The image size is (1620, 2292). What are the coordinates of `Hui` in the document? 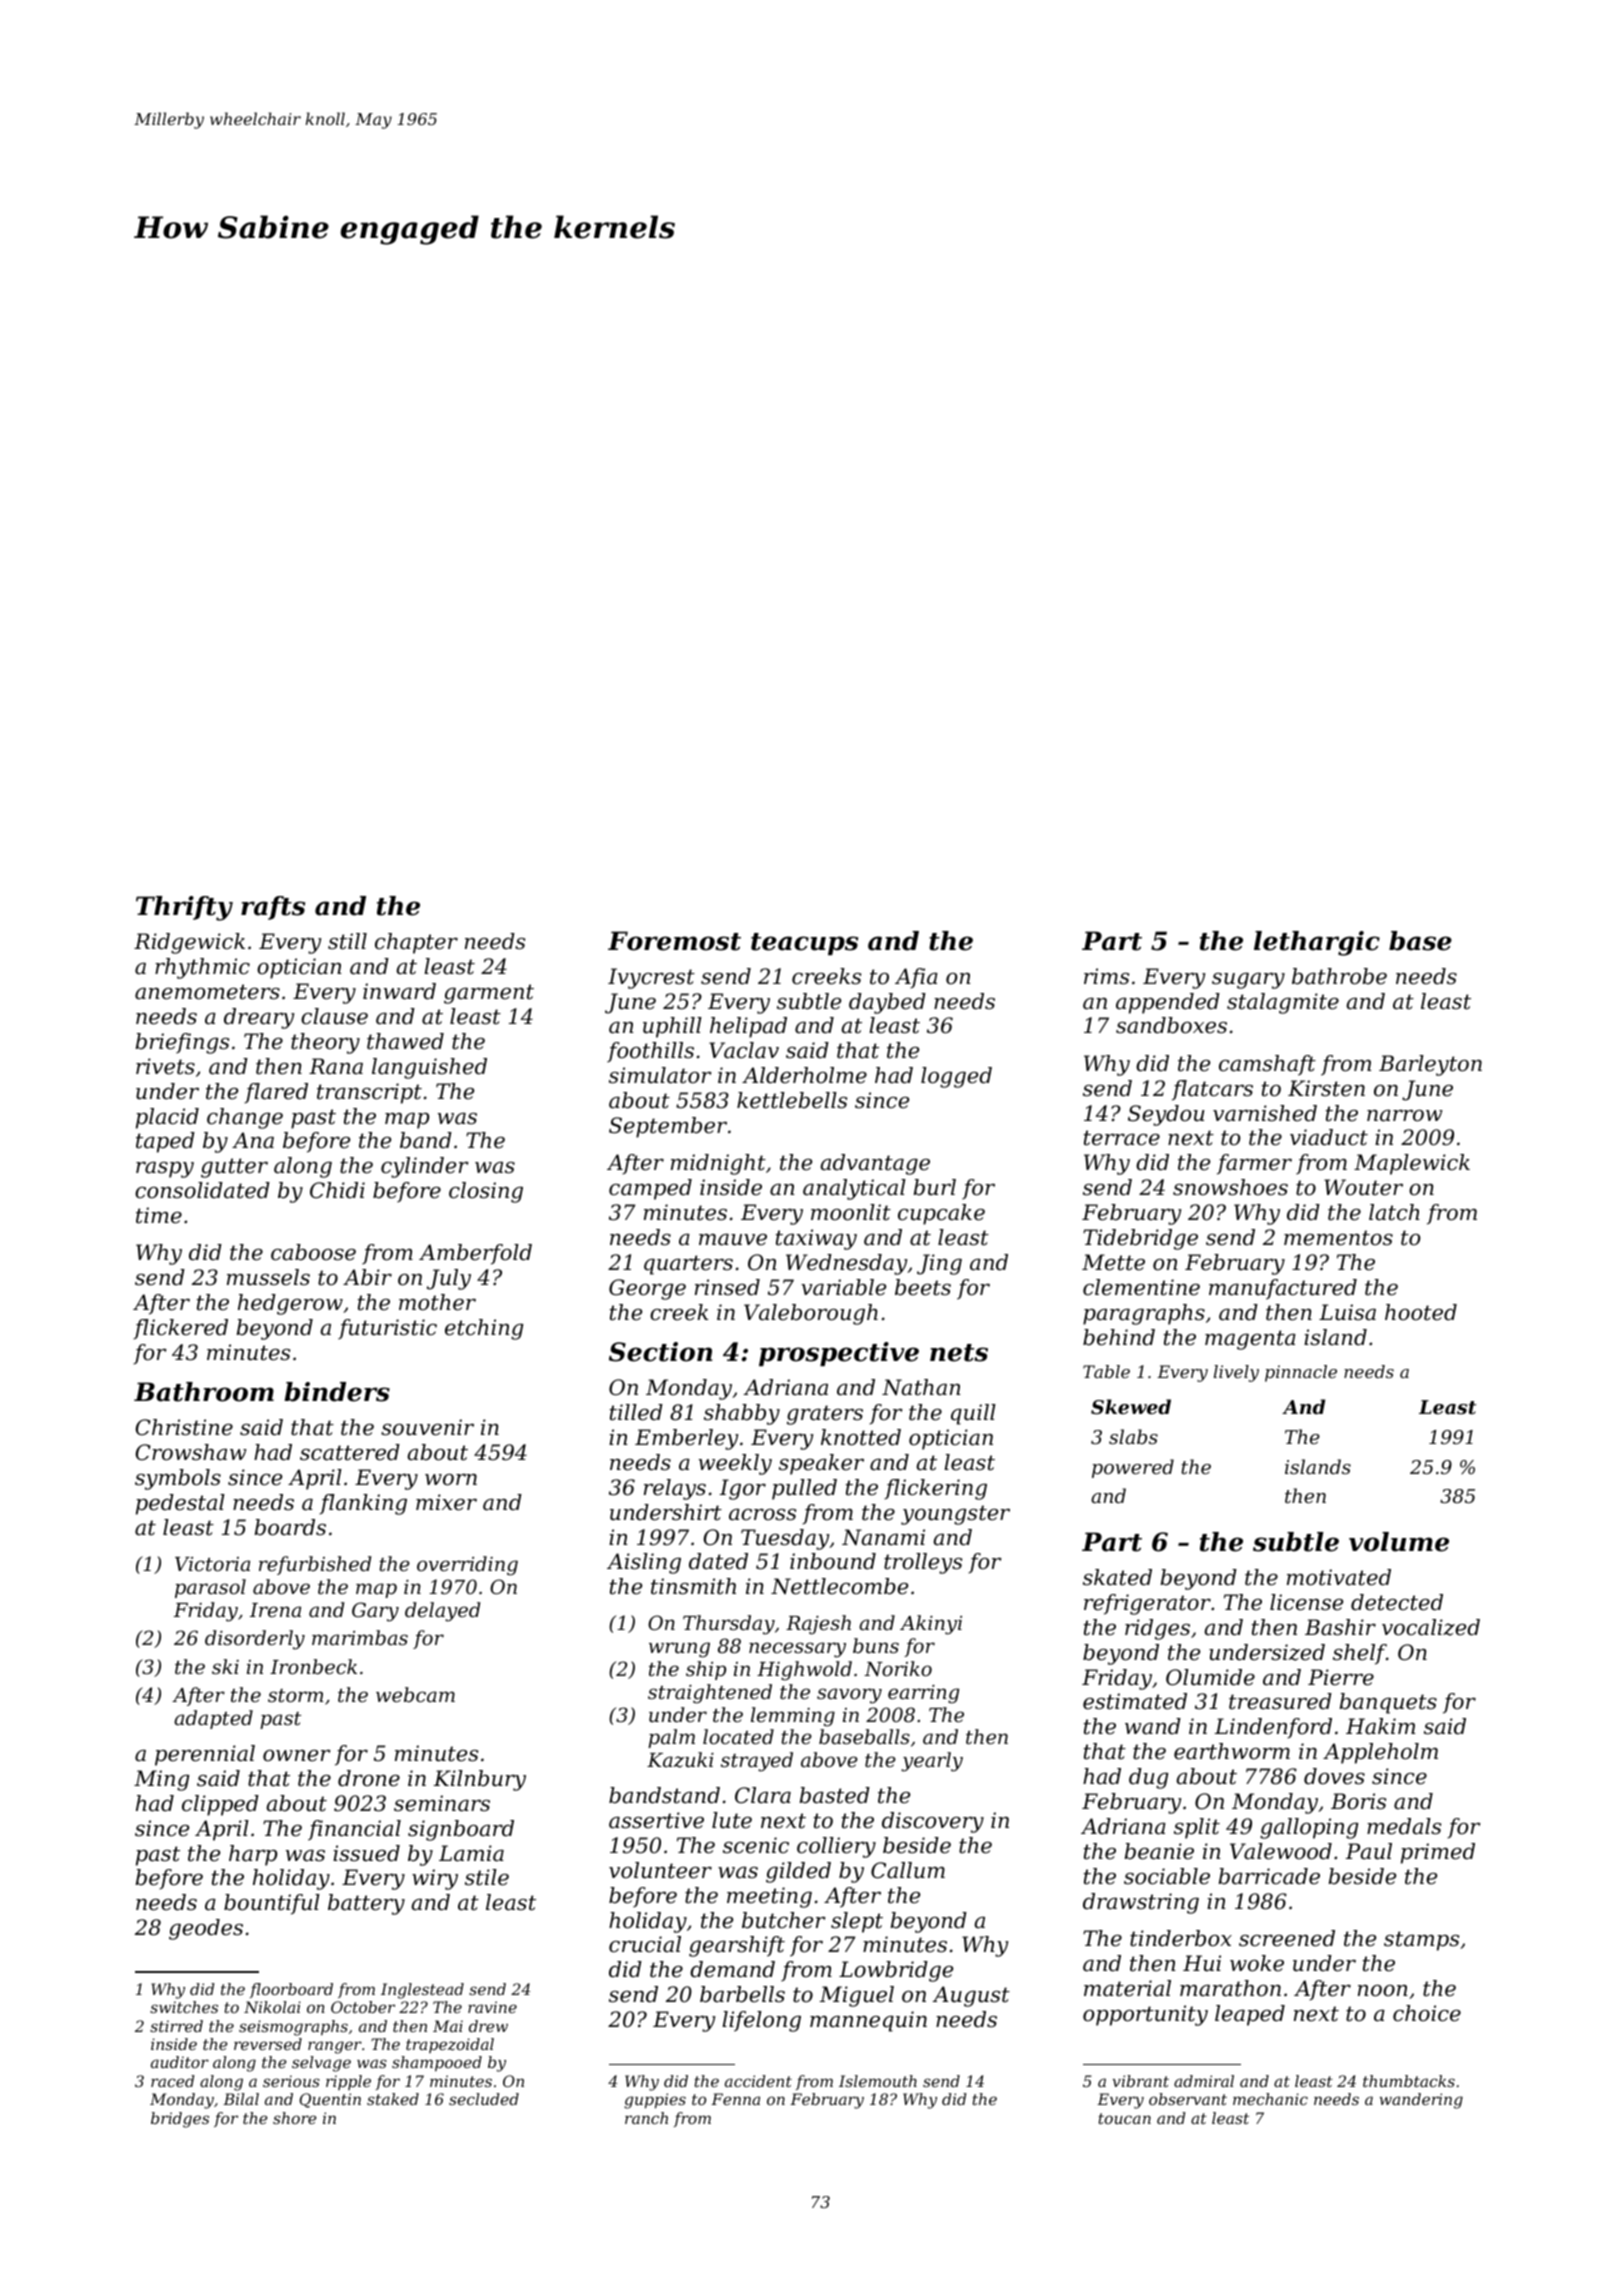 It's located at (1202, 1963).
